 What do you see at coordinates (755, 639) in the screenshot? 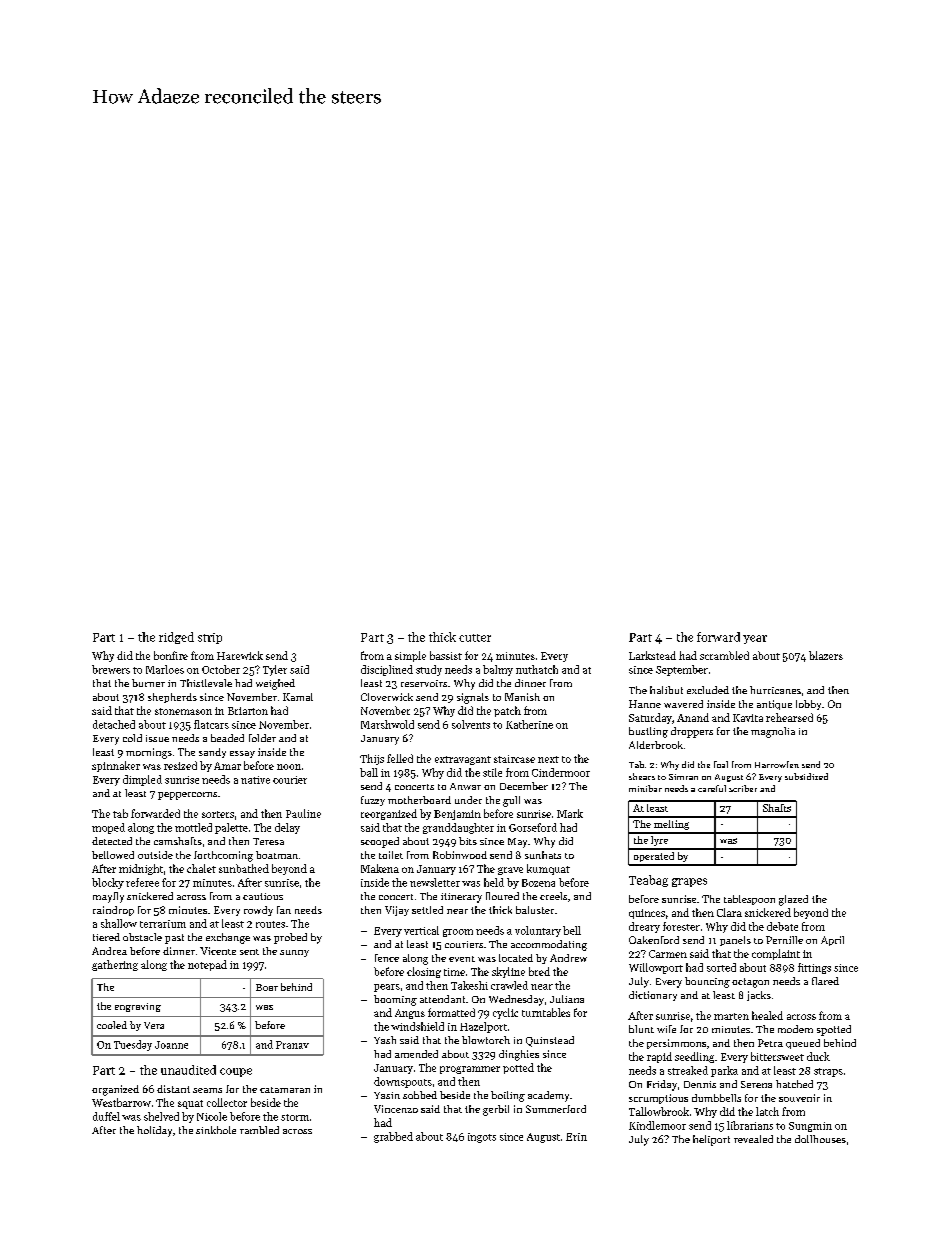
I see `year` at bounding box center [755, 639].
